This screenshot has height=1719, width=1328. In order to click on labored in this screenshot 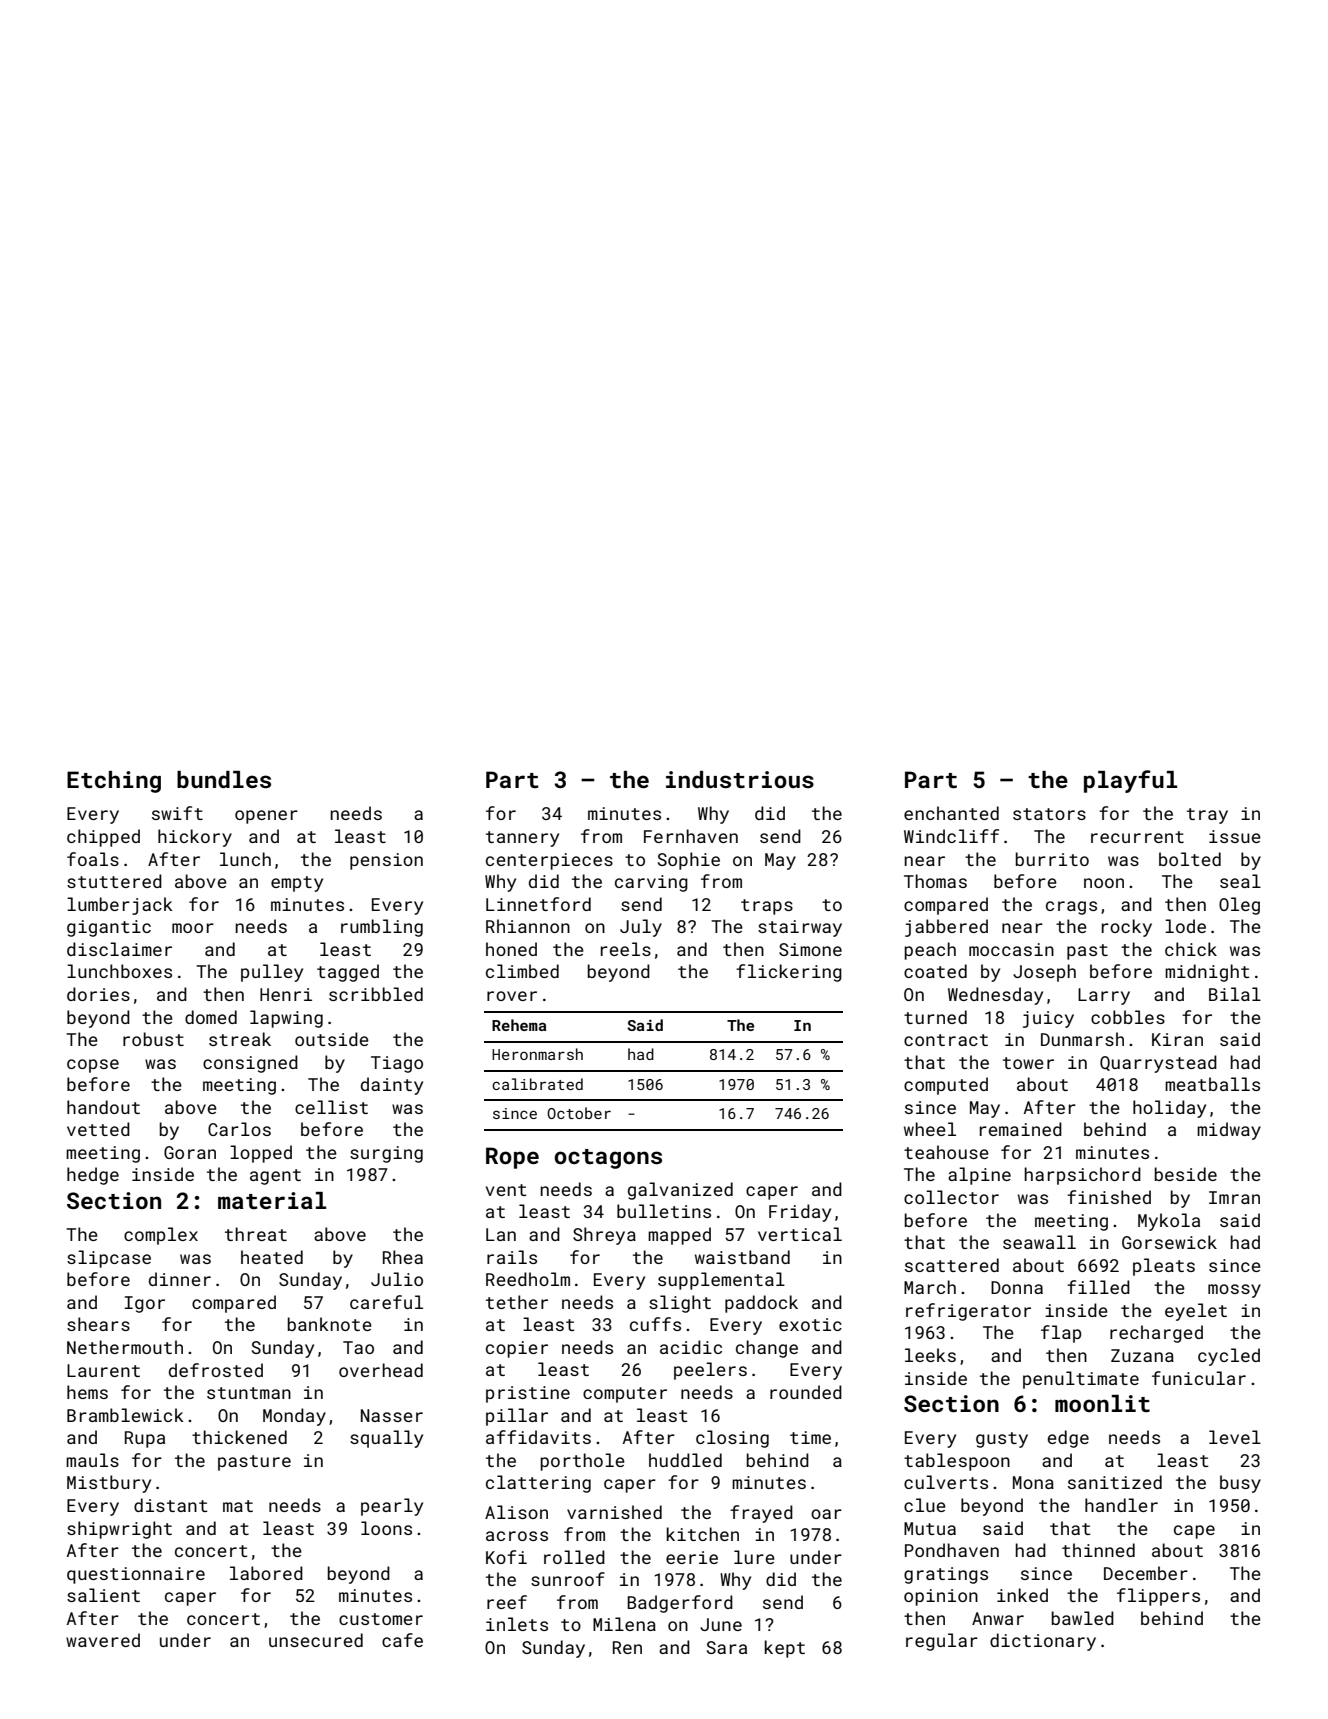, I will do `click(266, 1573)`.
